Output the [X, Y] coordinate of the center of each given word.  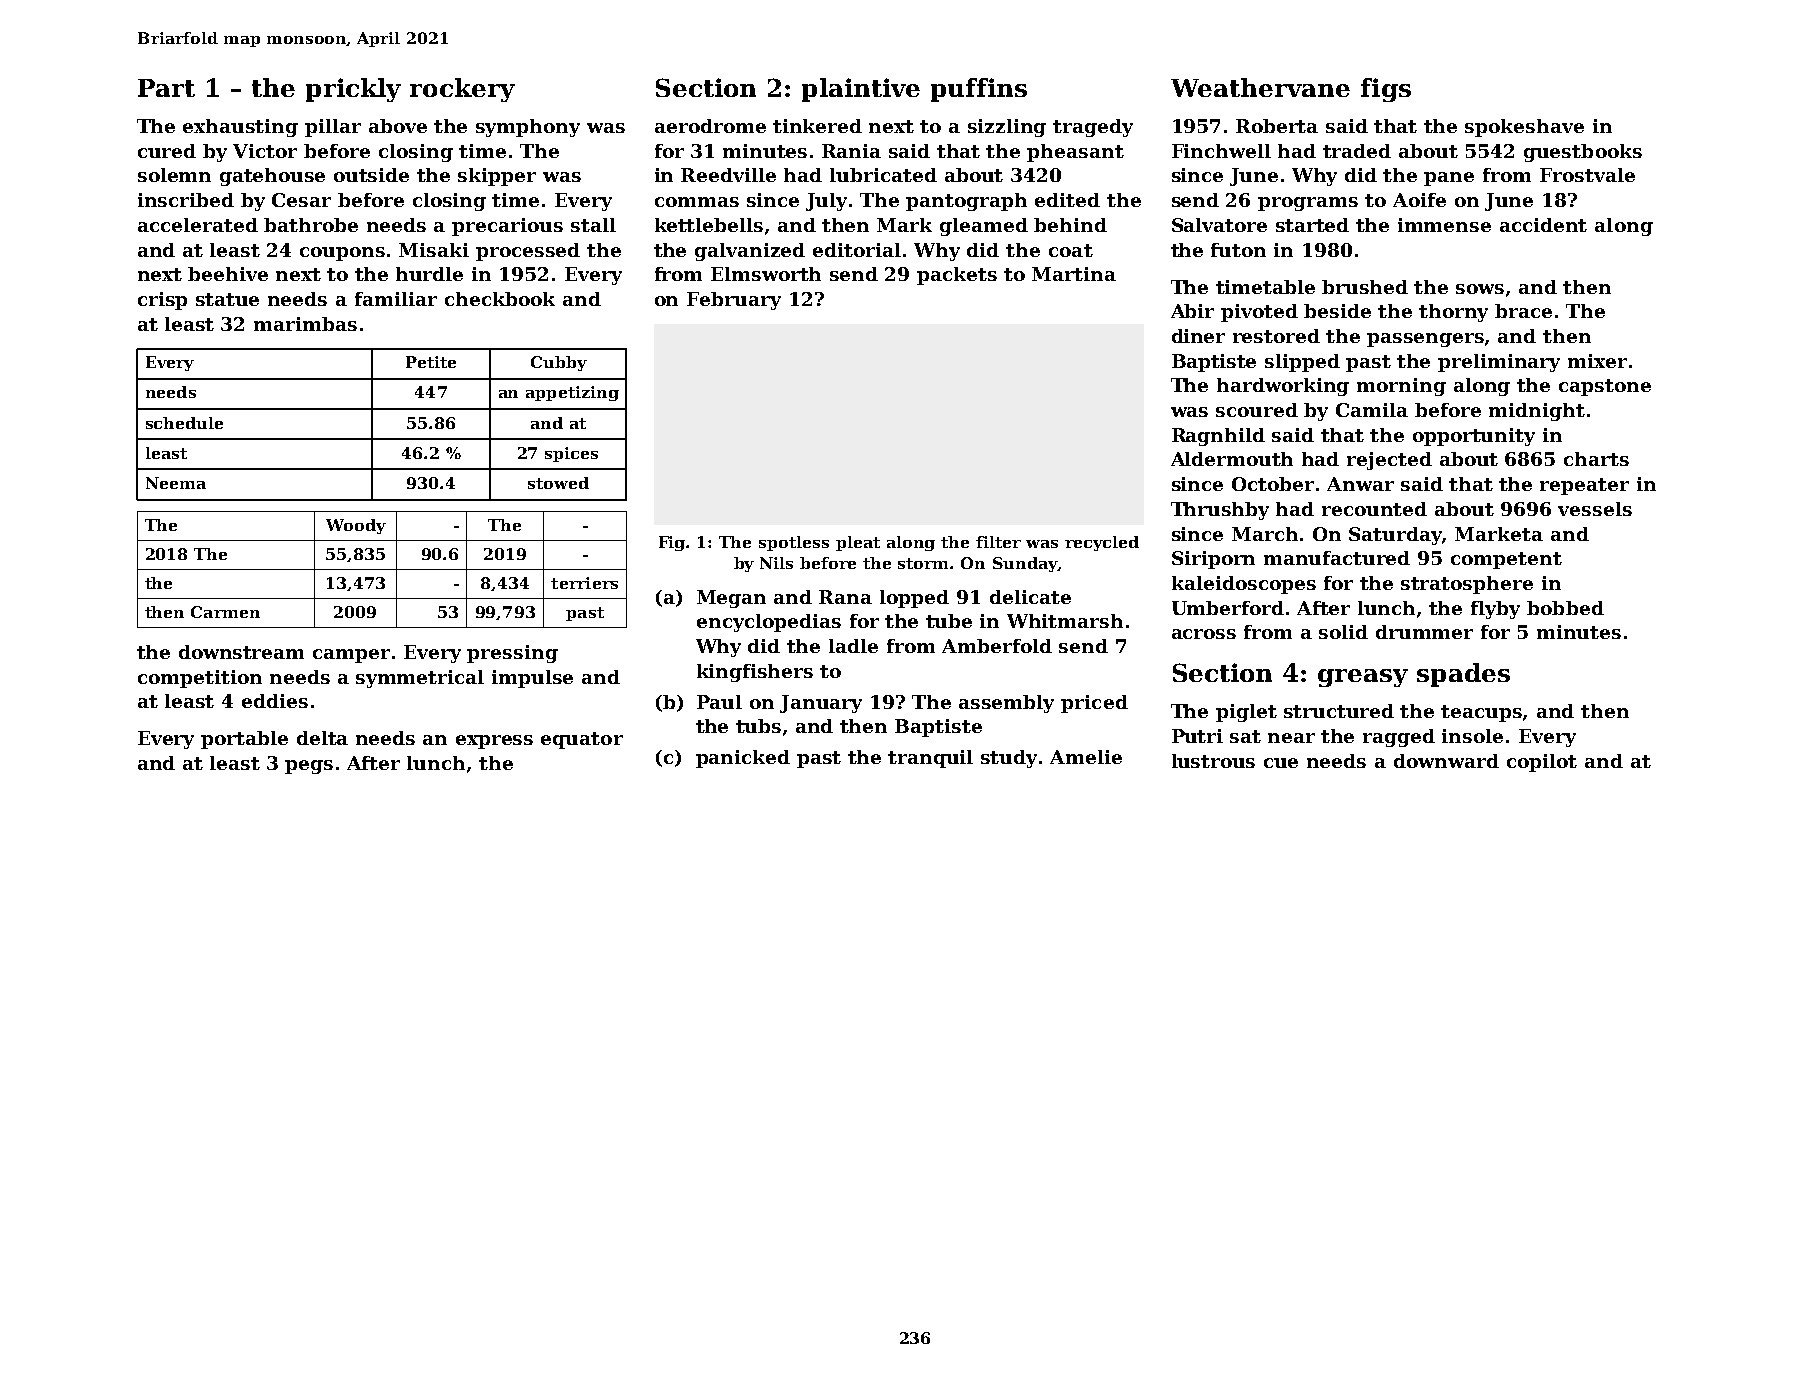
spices [571, 454]
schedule [184, 423]
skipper [497, 177]
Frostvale [1587, 175]
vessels [1595, 509]
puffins [979, 90]
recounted [1374, 509]
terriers [584, 583]
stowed [558, 483]
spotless [794, 543]
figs [1386, 90]
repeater [1584, 486]
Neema [176, 483]
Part [166, 88]
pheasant [1075, 153]
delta [322, 738]
